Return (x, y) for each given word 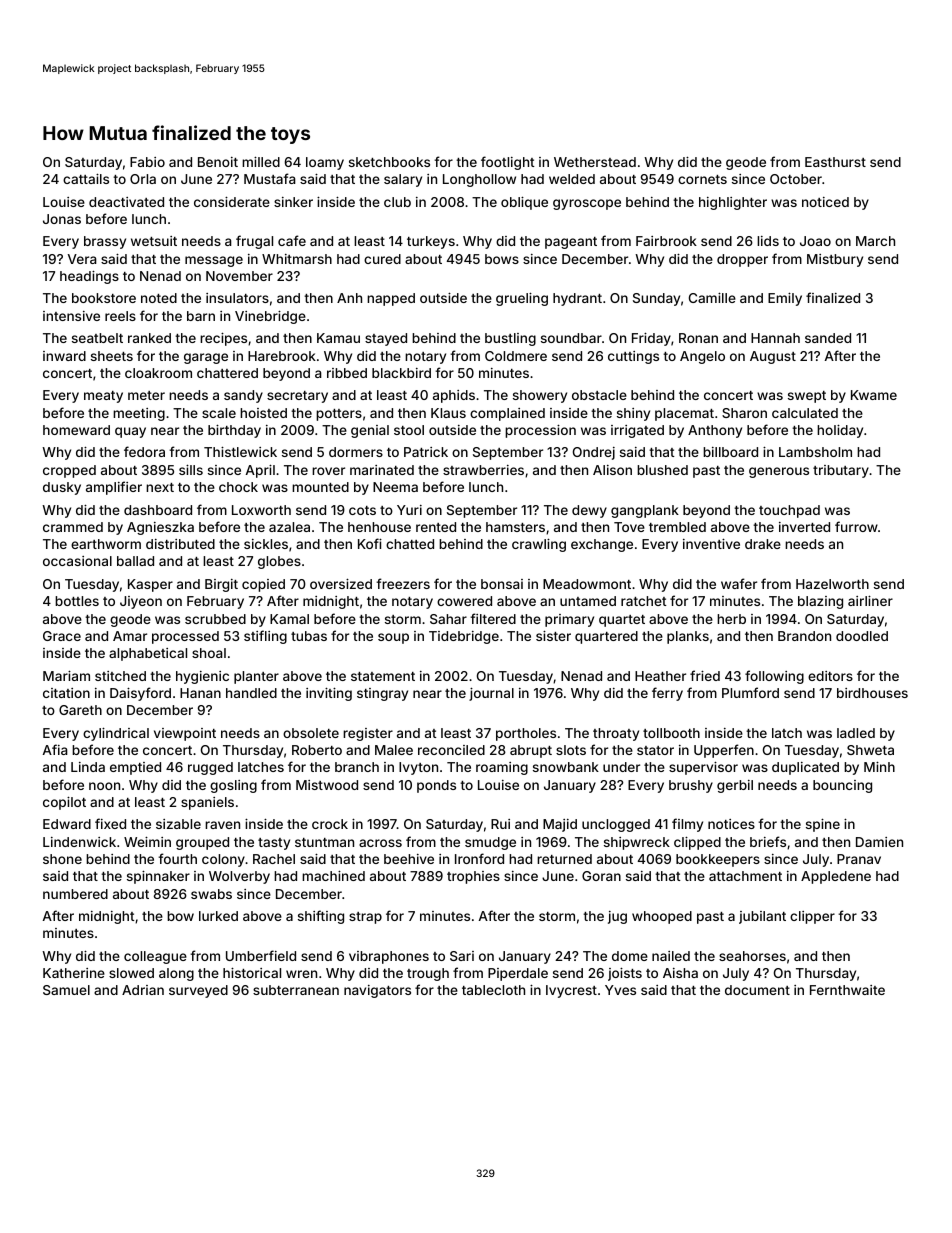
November (239, 276)
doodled (862, 636)
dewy (589, 511)
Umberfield (261, 955)
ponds (436, 786)
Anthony (715, 431)
